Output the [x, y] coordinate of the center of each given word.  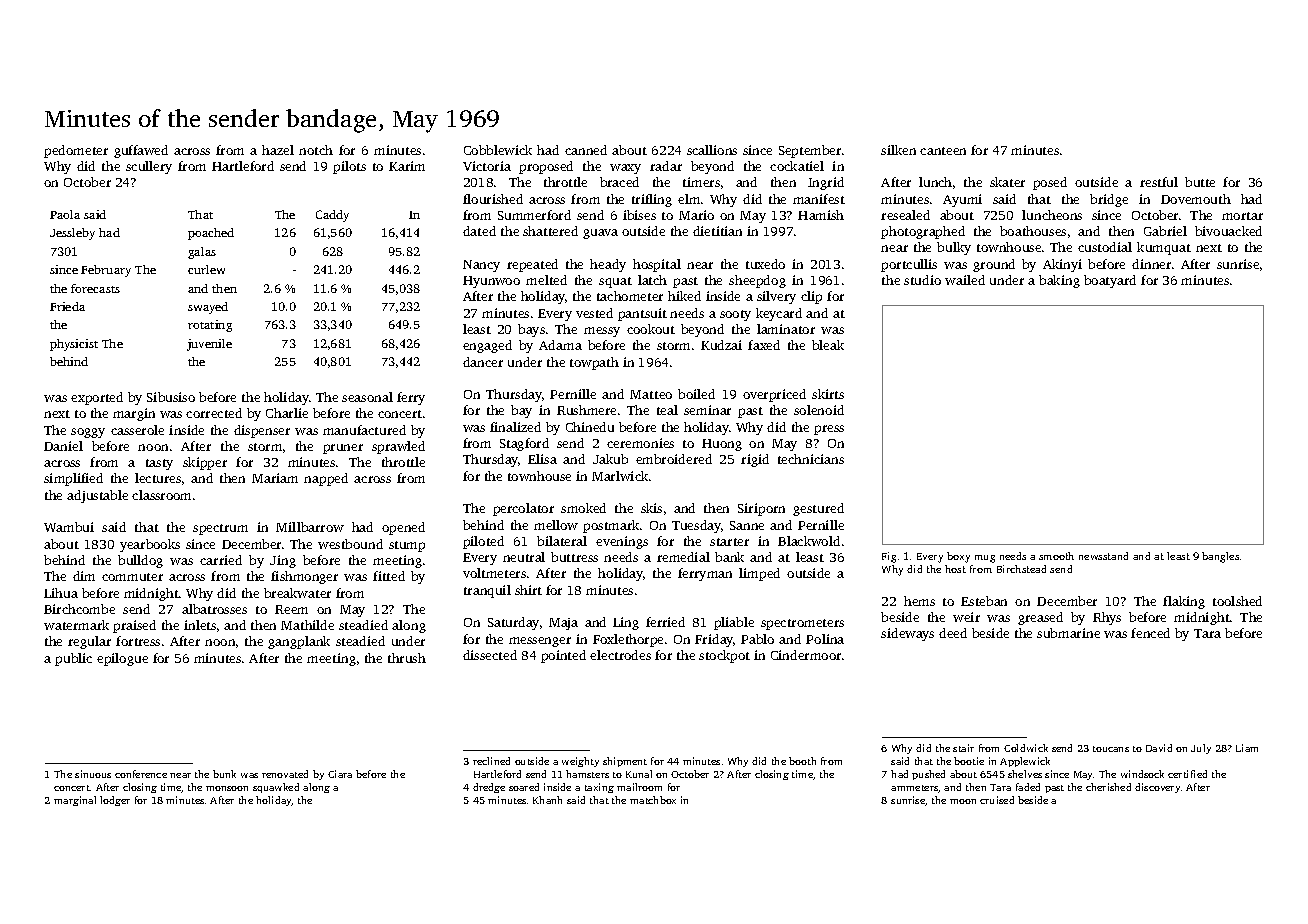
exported [97, 398]
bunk [224, 774]
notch [316, 150]
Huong [722, 445]
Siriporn [761, 509]
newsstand [1103, 556]
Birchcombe [79, 609]
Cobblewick [498, 150]
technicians [811, 459]
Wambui [69, 527]
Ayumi [962, 200]
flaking [1184, 602]
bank [729, 557]
